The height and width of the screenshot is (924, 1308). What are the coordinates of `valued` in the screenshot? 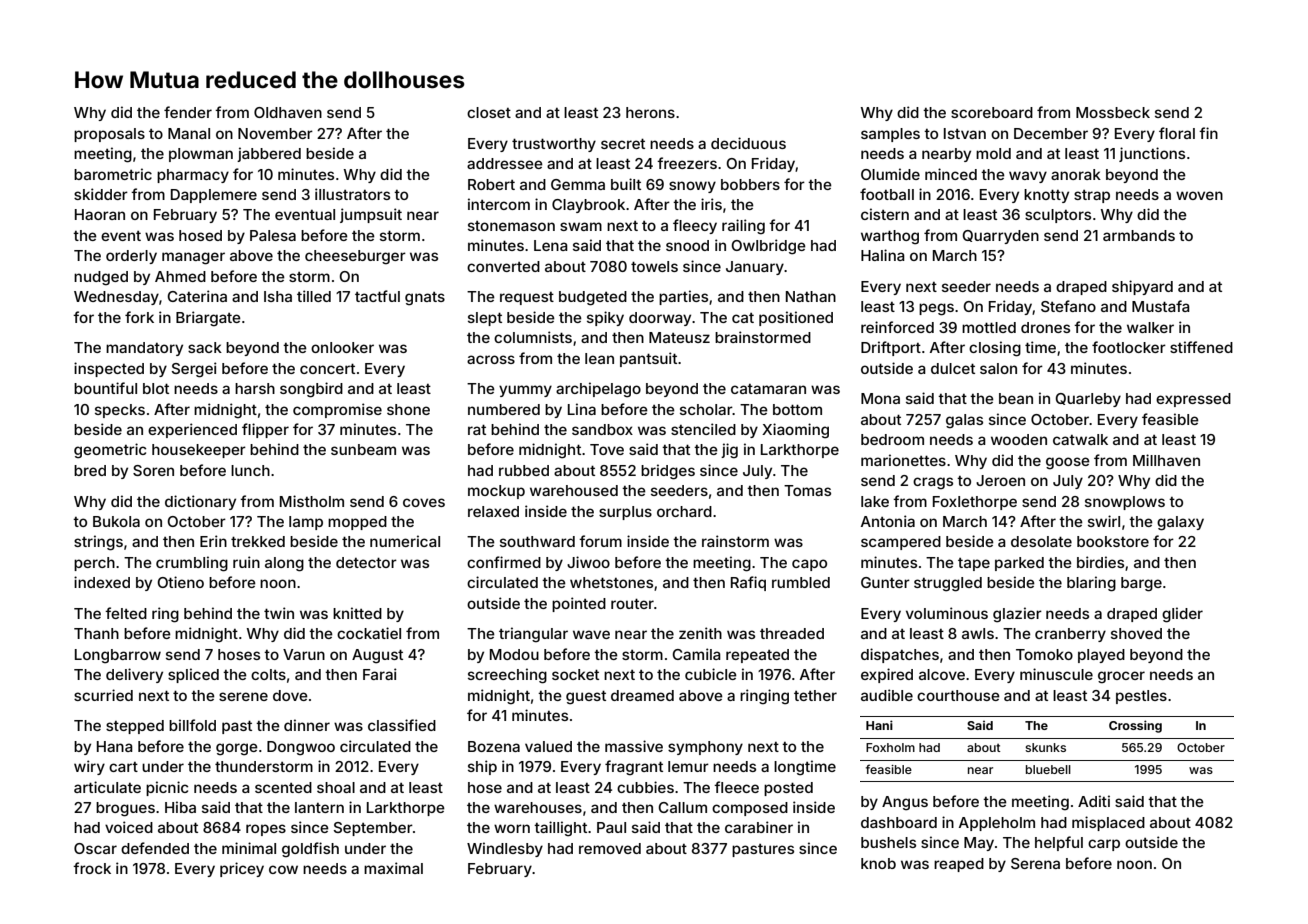 It's located at (548, 746).
